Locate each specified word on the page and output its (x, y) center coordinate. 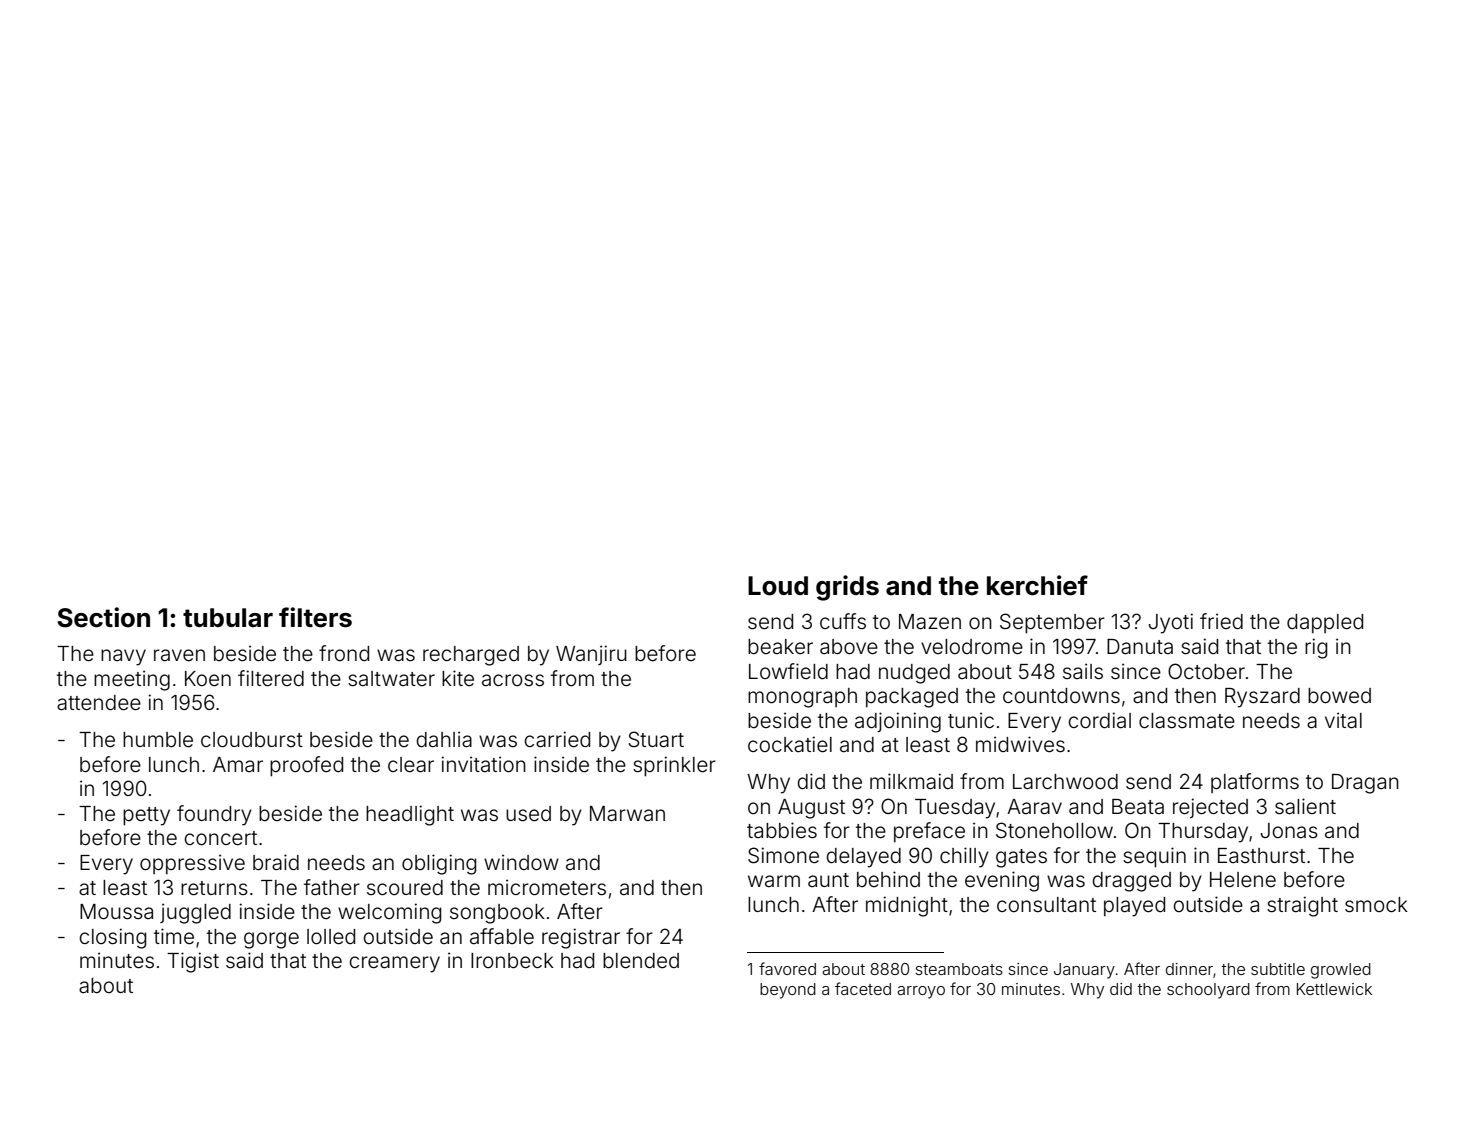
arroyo (921, 992)
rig (1316, 648)
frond (344, 653)
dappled (1325, 623)
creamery (394, 964)
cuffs (843, 621)
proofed (306, 766)
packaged (912, 698)
